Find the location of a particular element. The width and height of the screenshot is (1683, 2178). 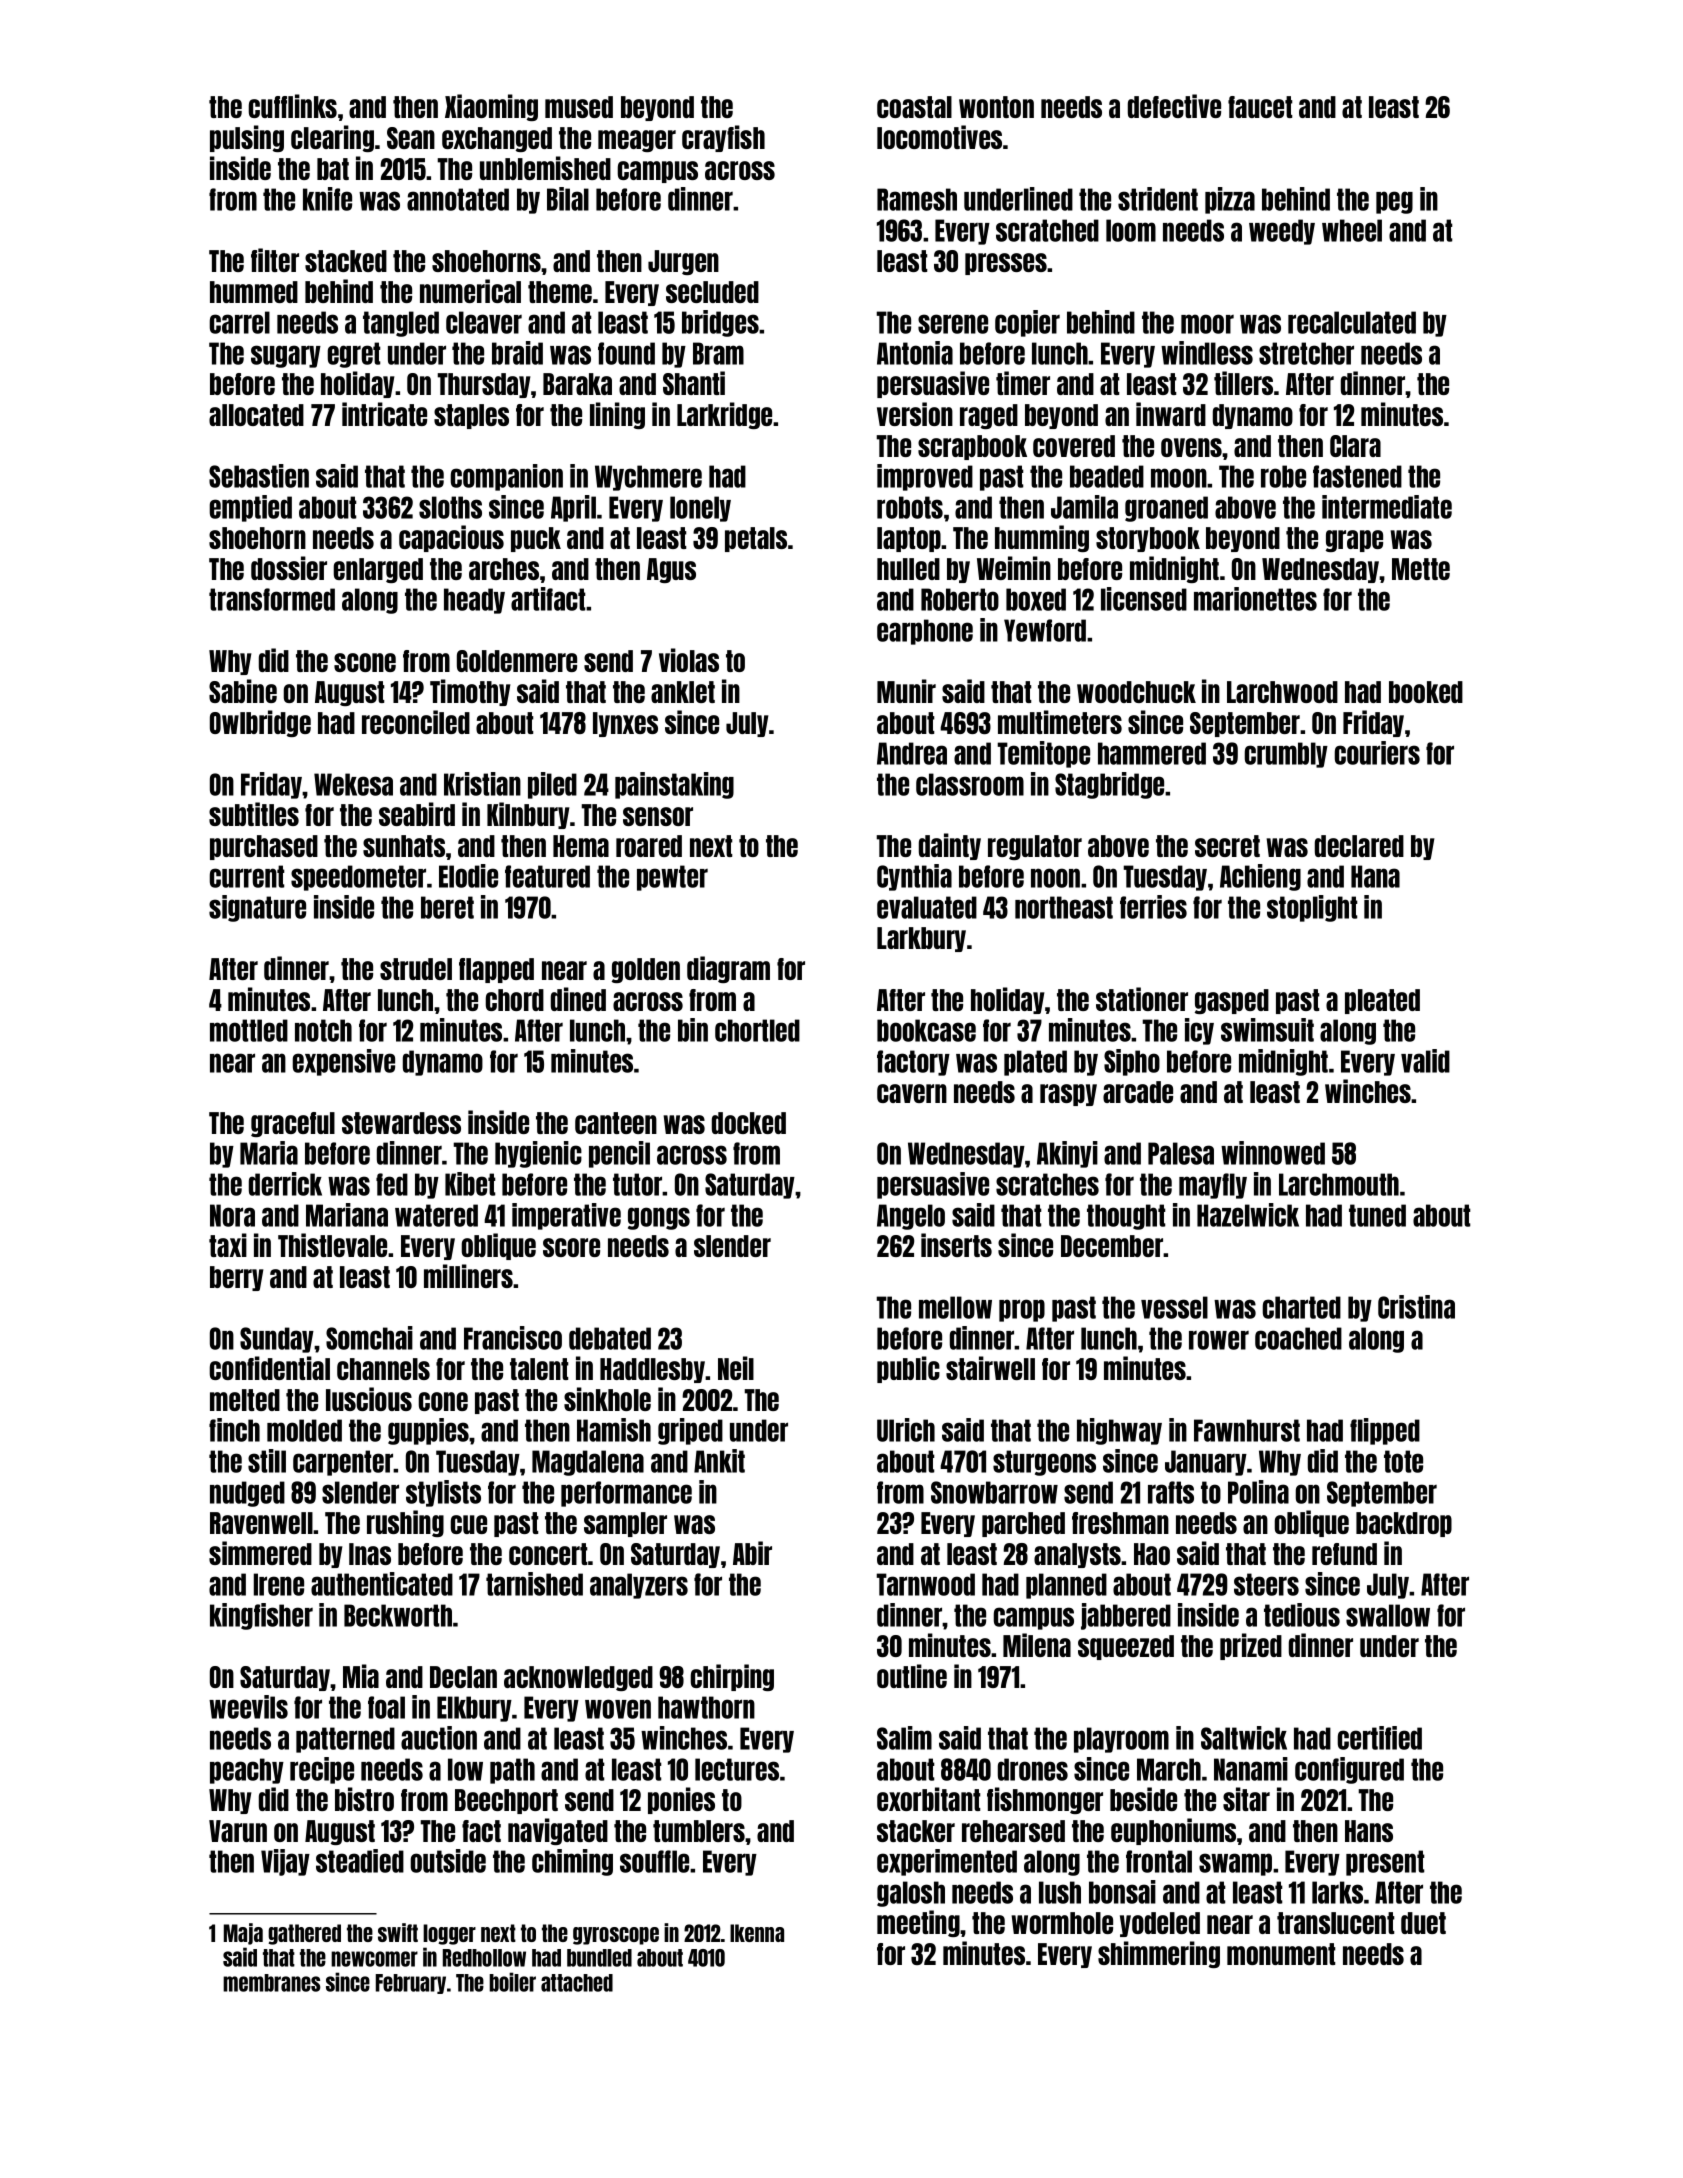

recalculated is located at coordinates (1352, 322).
